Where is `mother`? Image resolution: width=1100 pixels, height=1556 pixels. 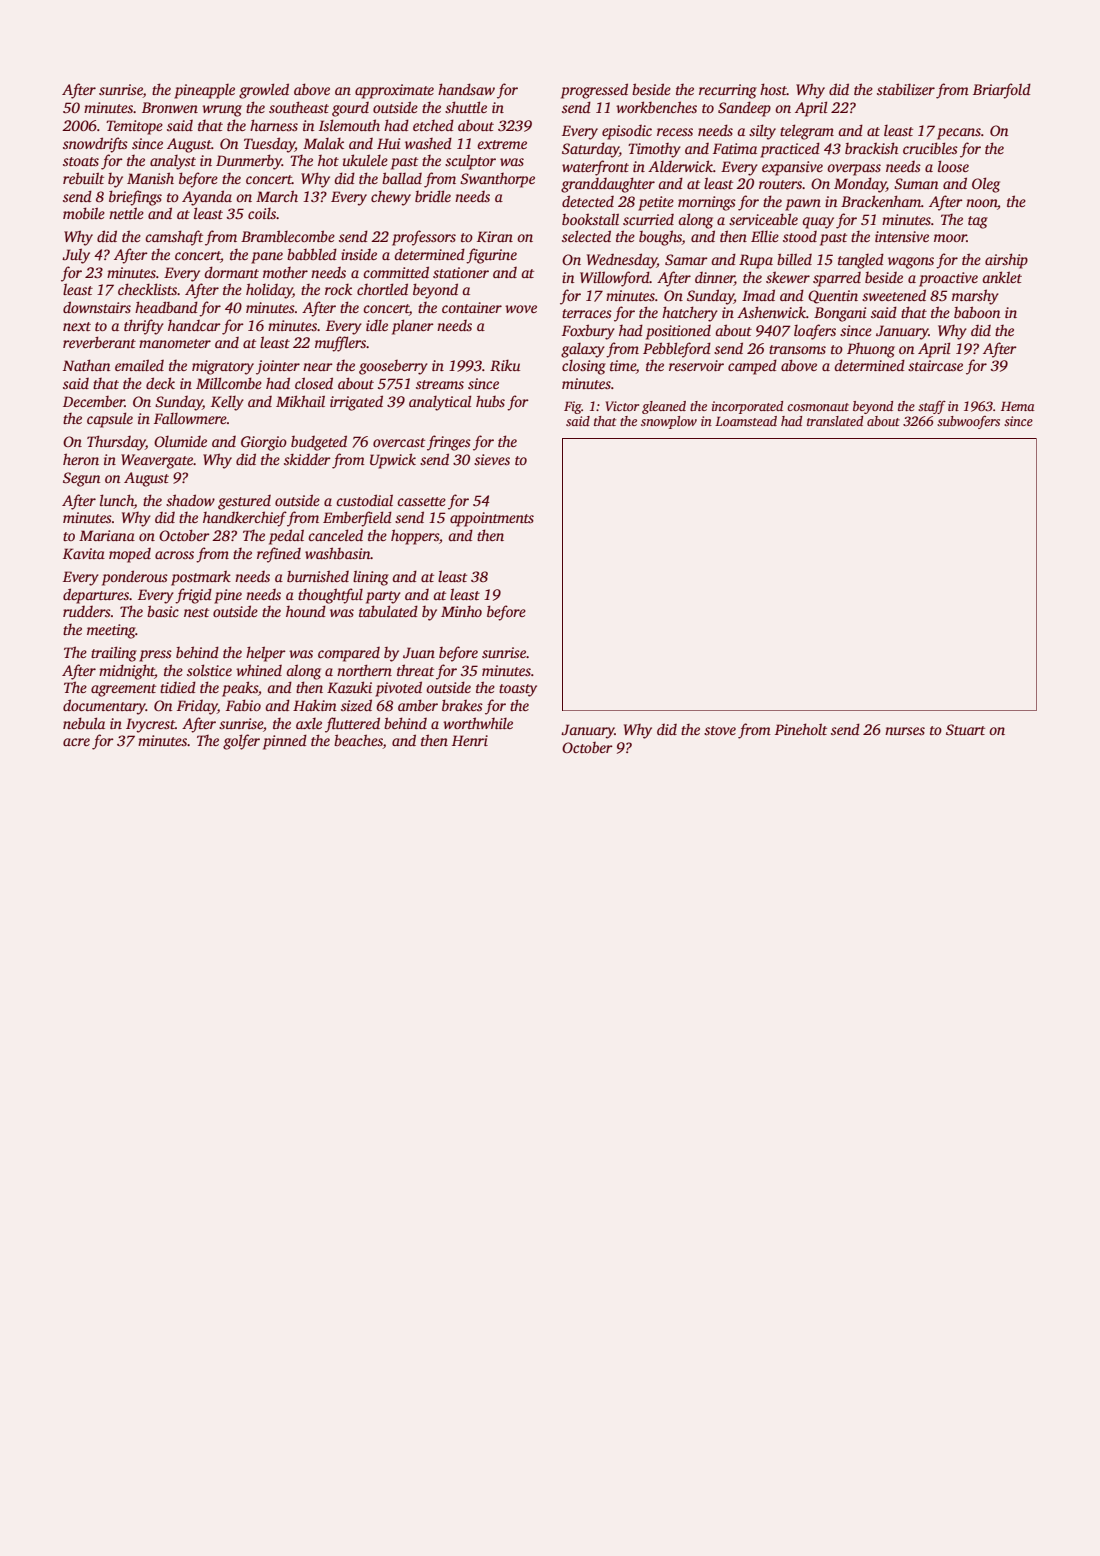 mother is located at coordinates (285, 272).
